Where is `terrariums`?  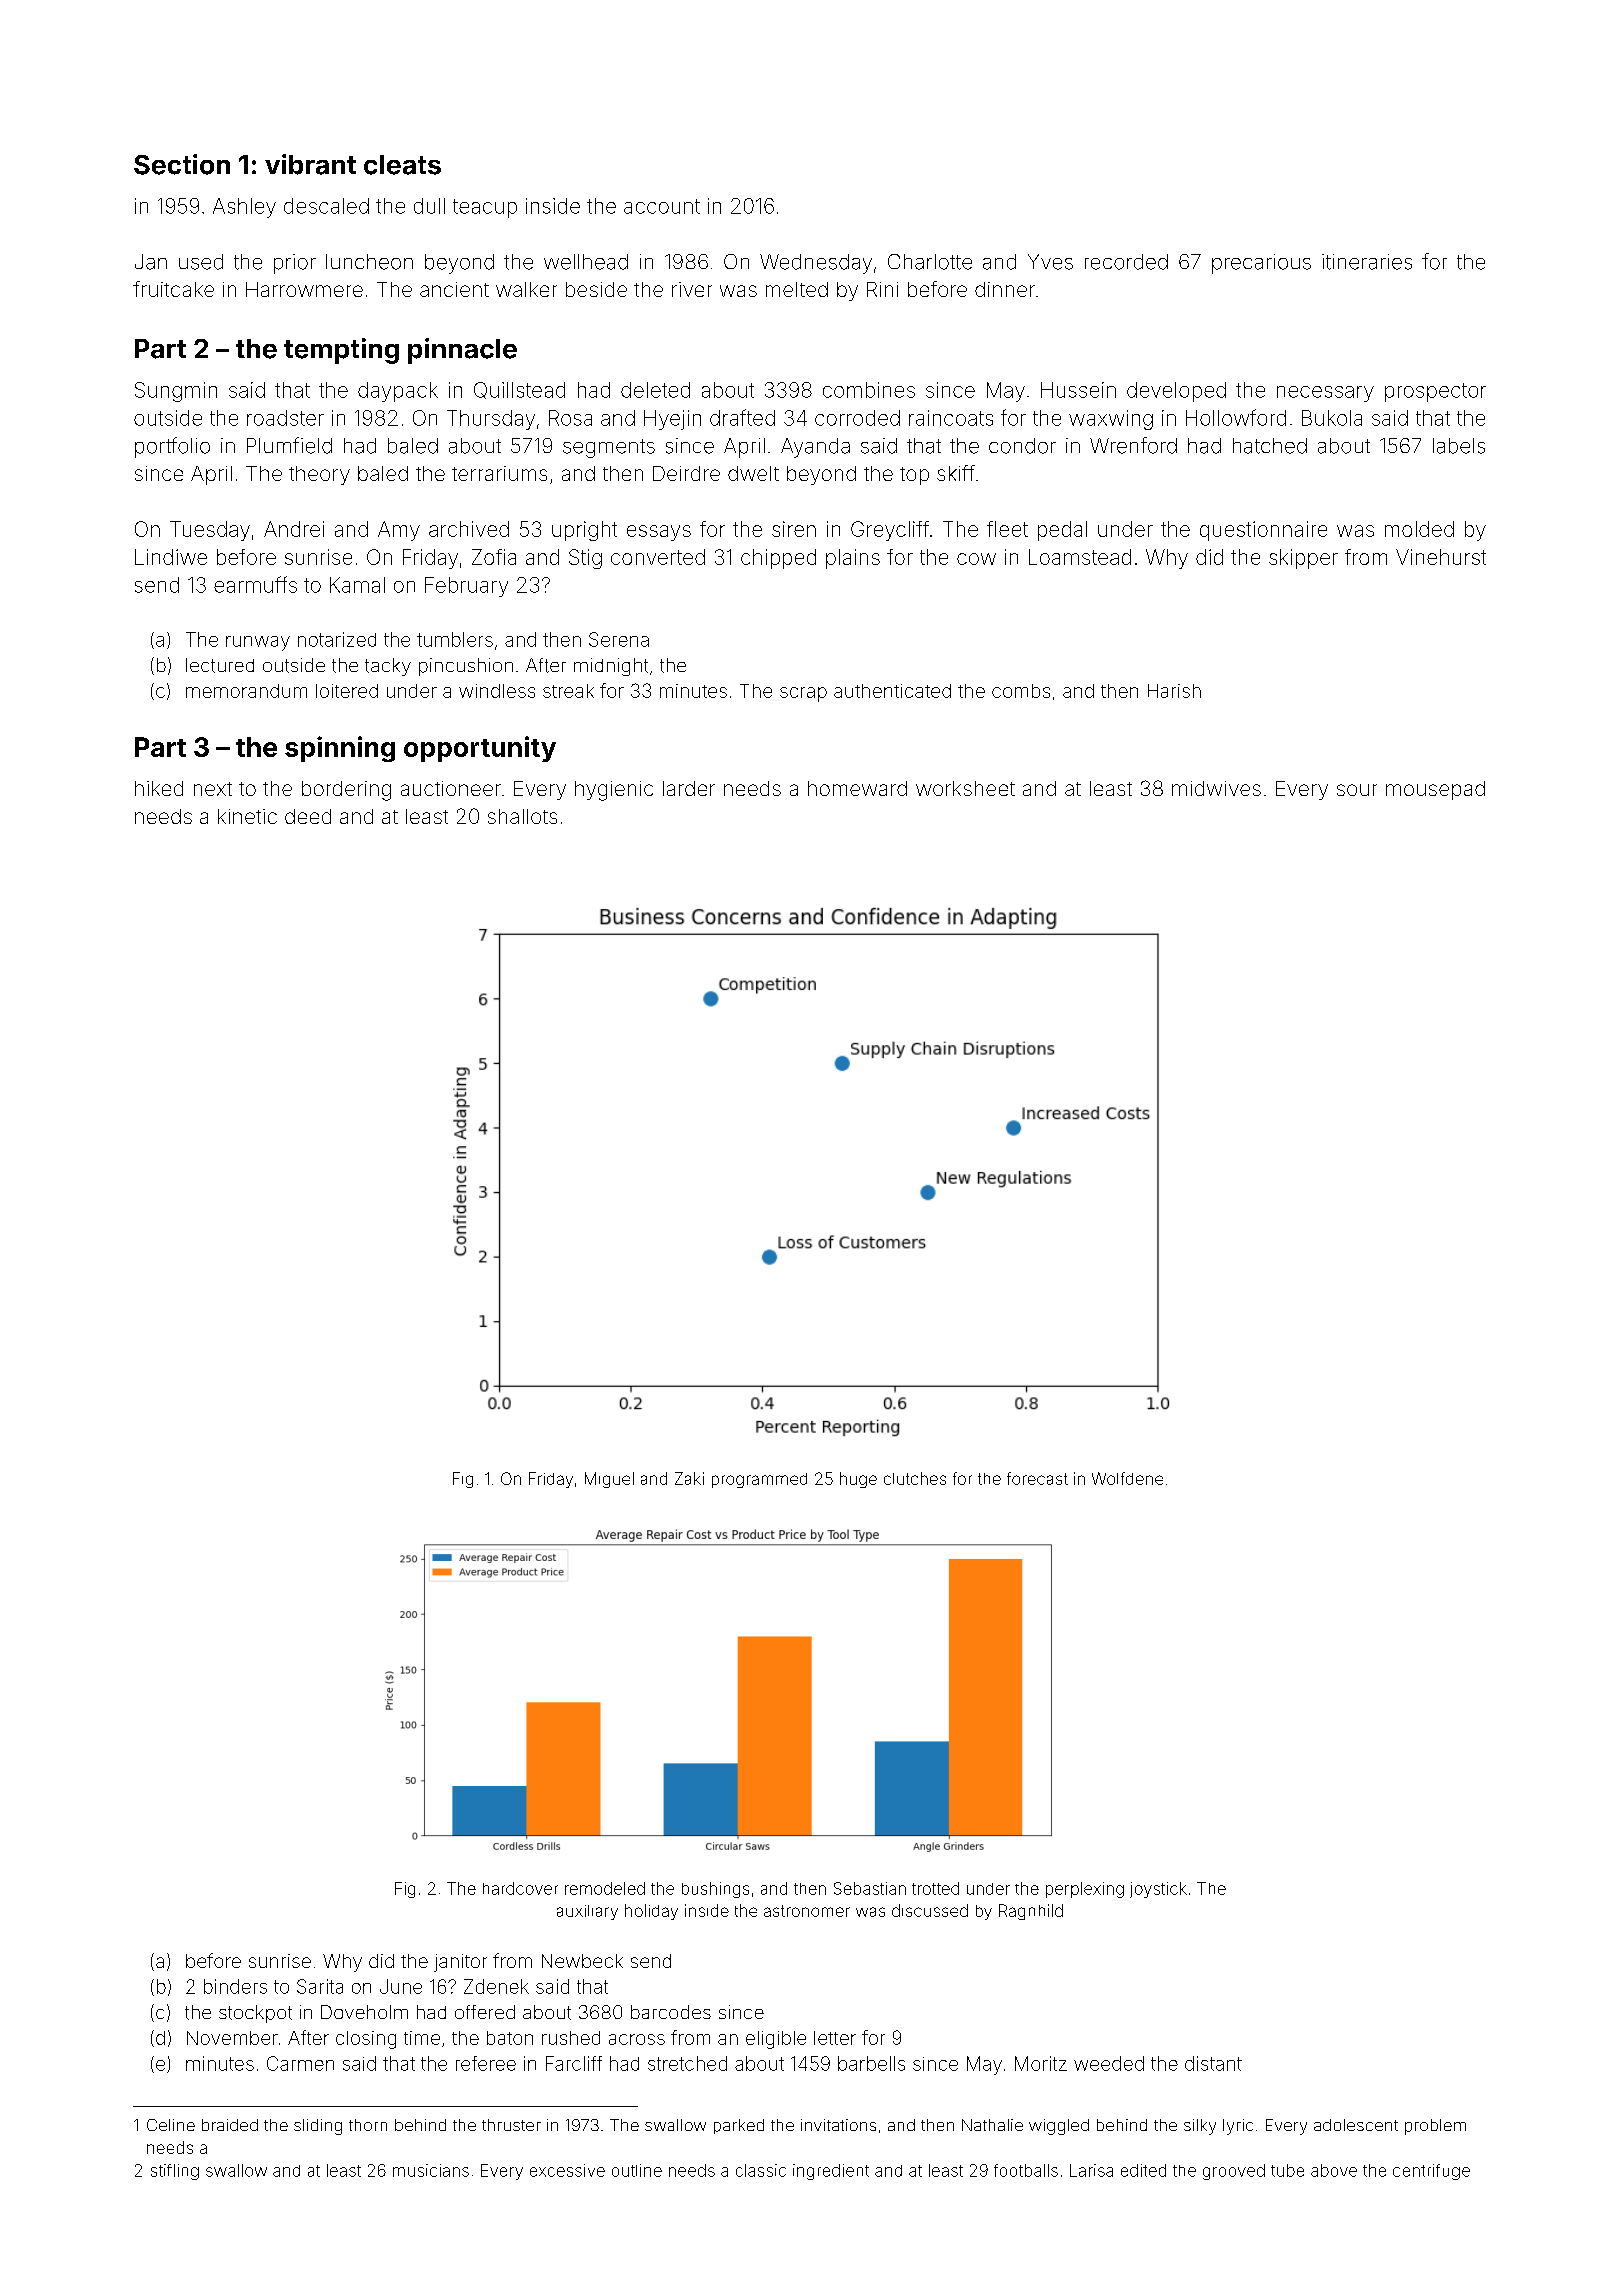 terrariums is located at coordinates (499, 473).
